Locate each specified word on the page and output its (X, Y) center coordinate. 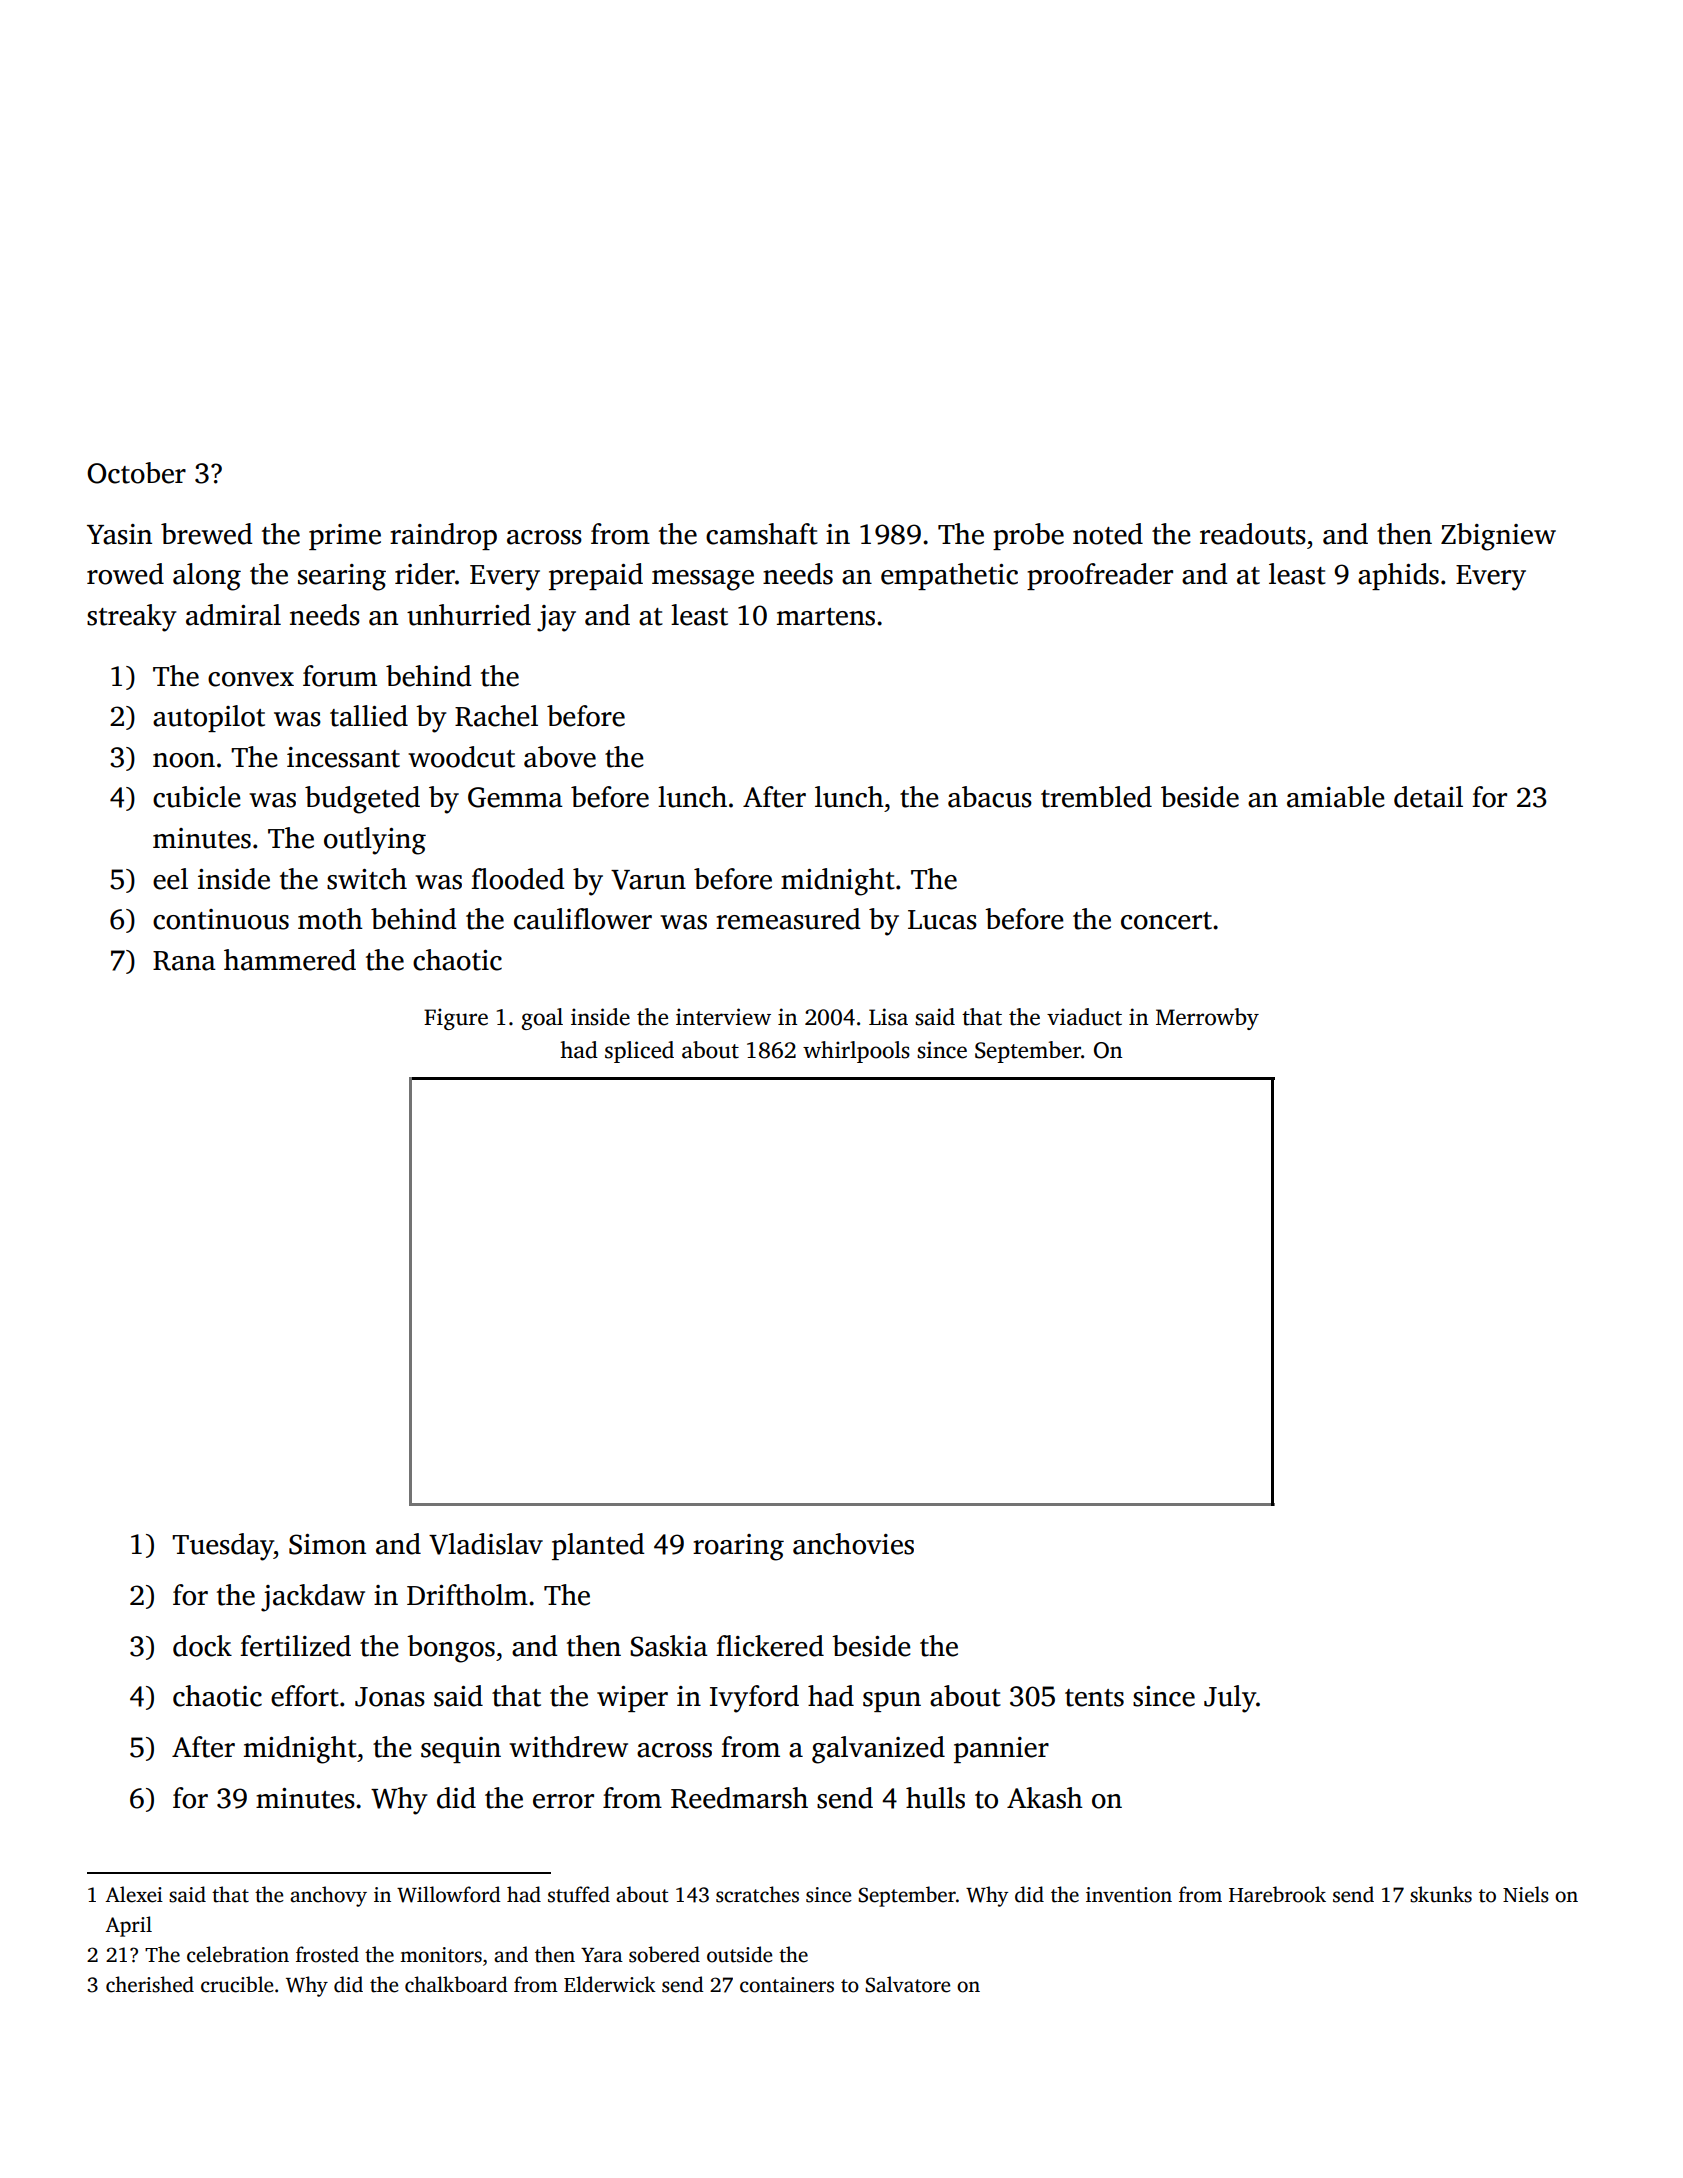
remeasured (788, 919)
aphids (1398, 576)
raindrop (443, 536)
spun (892, 1702)
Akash (1045, 1798)
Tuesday (223, 1547)
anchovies (853, 1544)
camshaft (762, 534)
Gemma (515, 797)
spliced (639, 1052)
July (1230, 1699)
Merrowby (1207, 1019)
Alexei (134, 1894)
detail (1428, 797)
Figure (456, 1019)
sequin (461, 1750)
